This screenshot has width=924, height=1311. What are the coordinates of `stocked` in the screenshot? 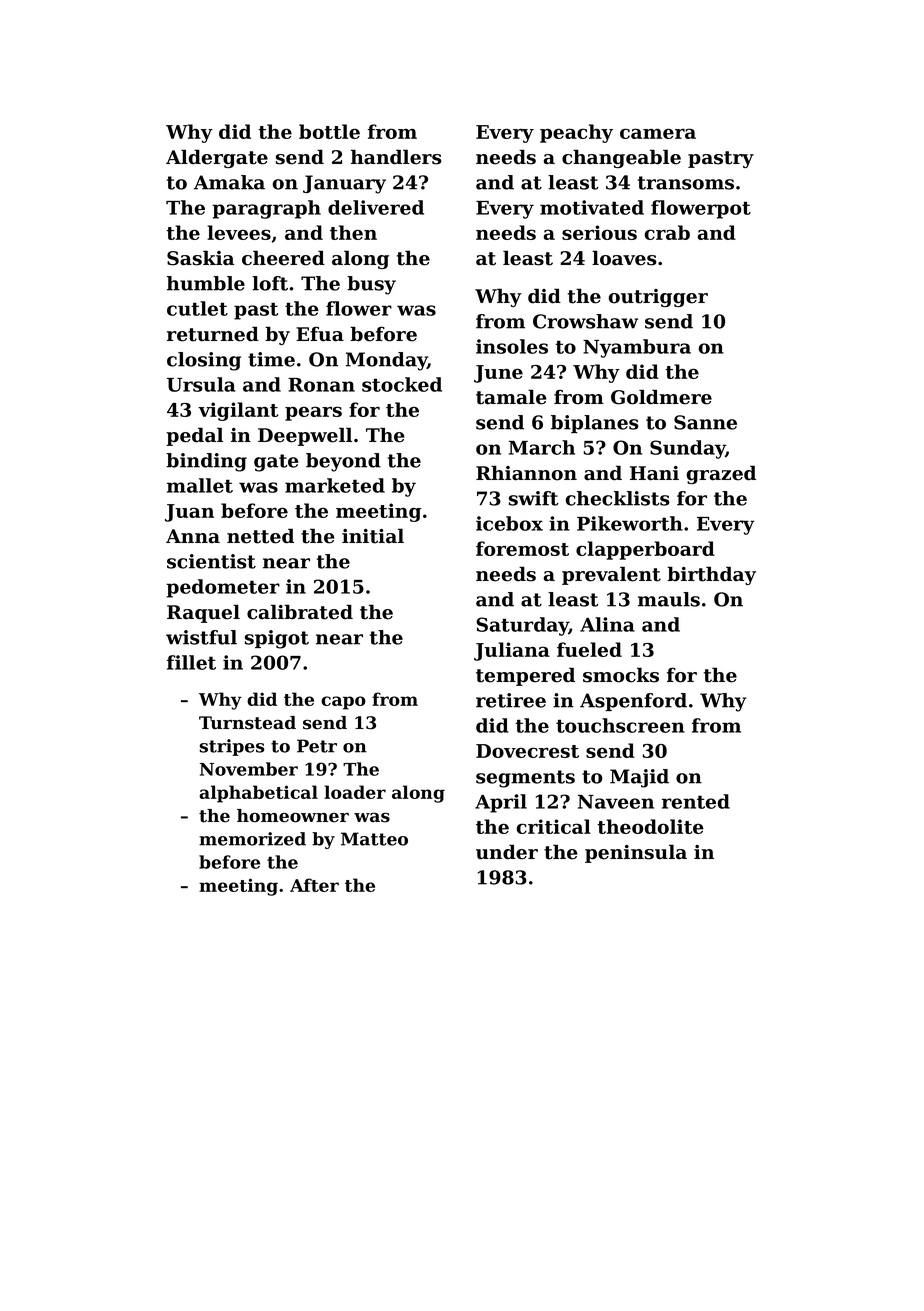 It's located at (402, 384).
